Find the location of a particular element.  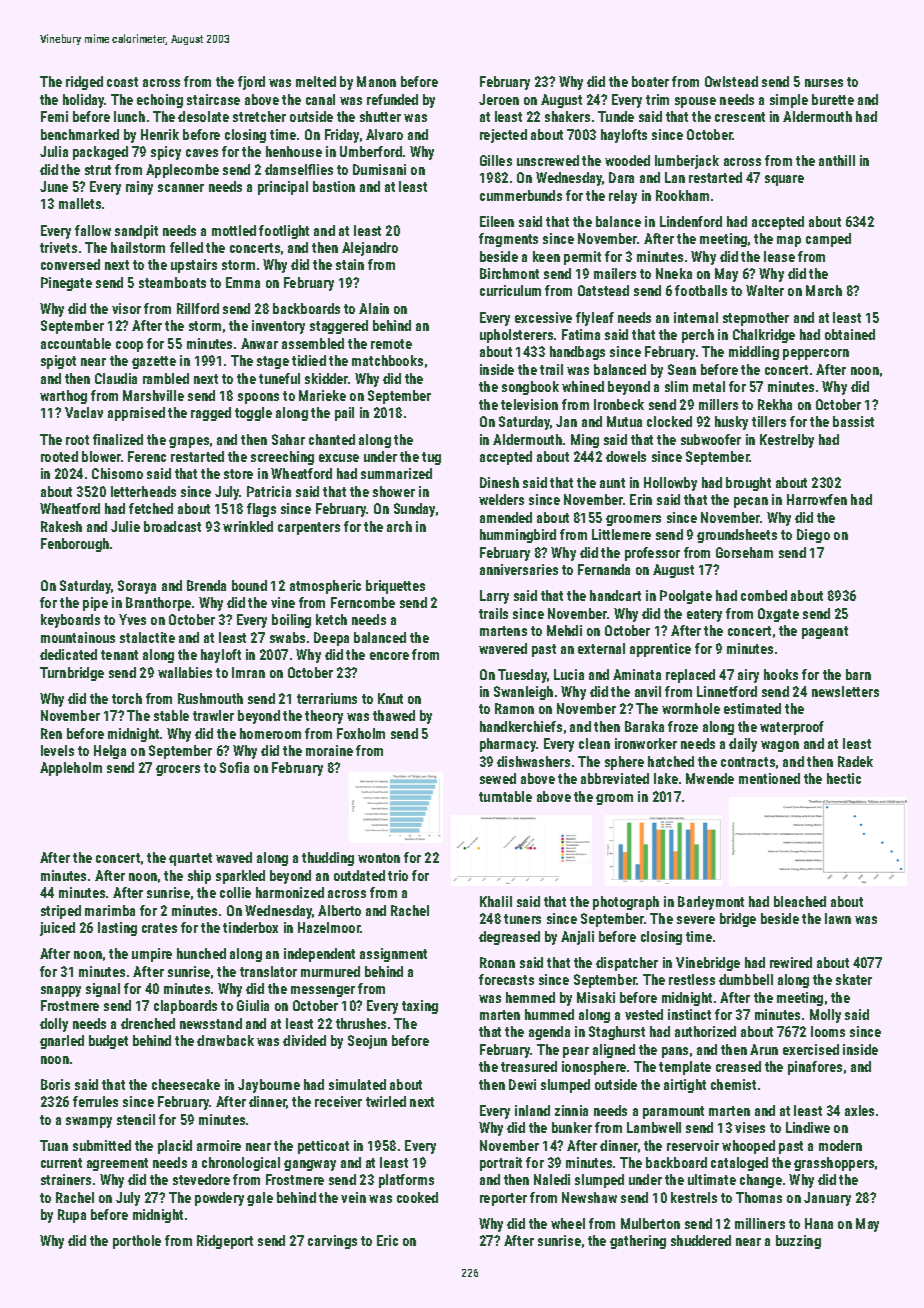

visor is located at coordinates (126, 308).
